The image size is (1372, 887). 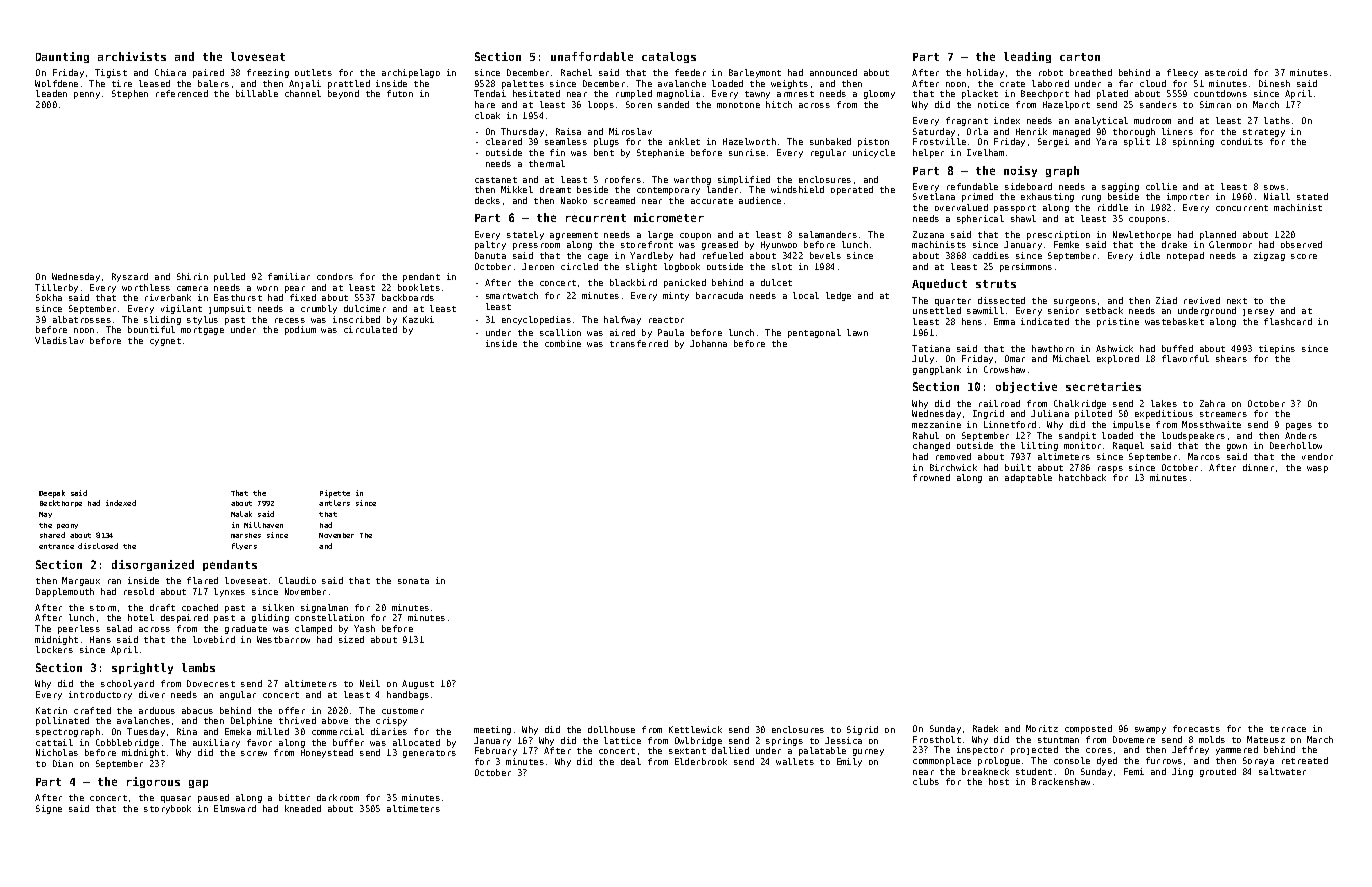 I want to click on wasp, so click(x=1317, y=469).
